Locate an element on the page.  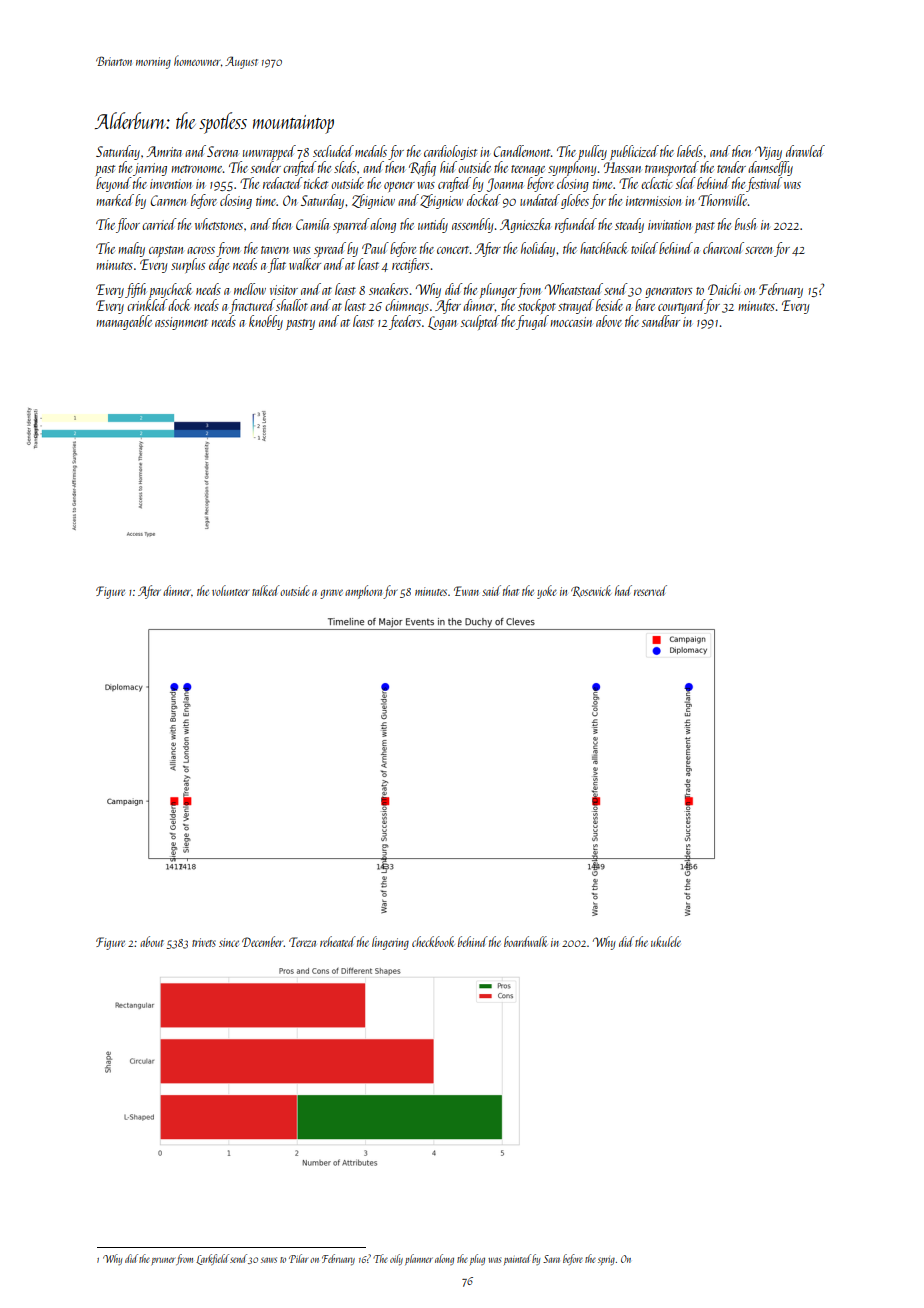
Logan is located at coordinates (442, 323).
